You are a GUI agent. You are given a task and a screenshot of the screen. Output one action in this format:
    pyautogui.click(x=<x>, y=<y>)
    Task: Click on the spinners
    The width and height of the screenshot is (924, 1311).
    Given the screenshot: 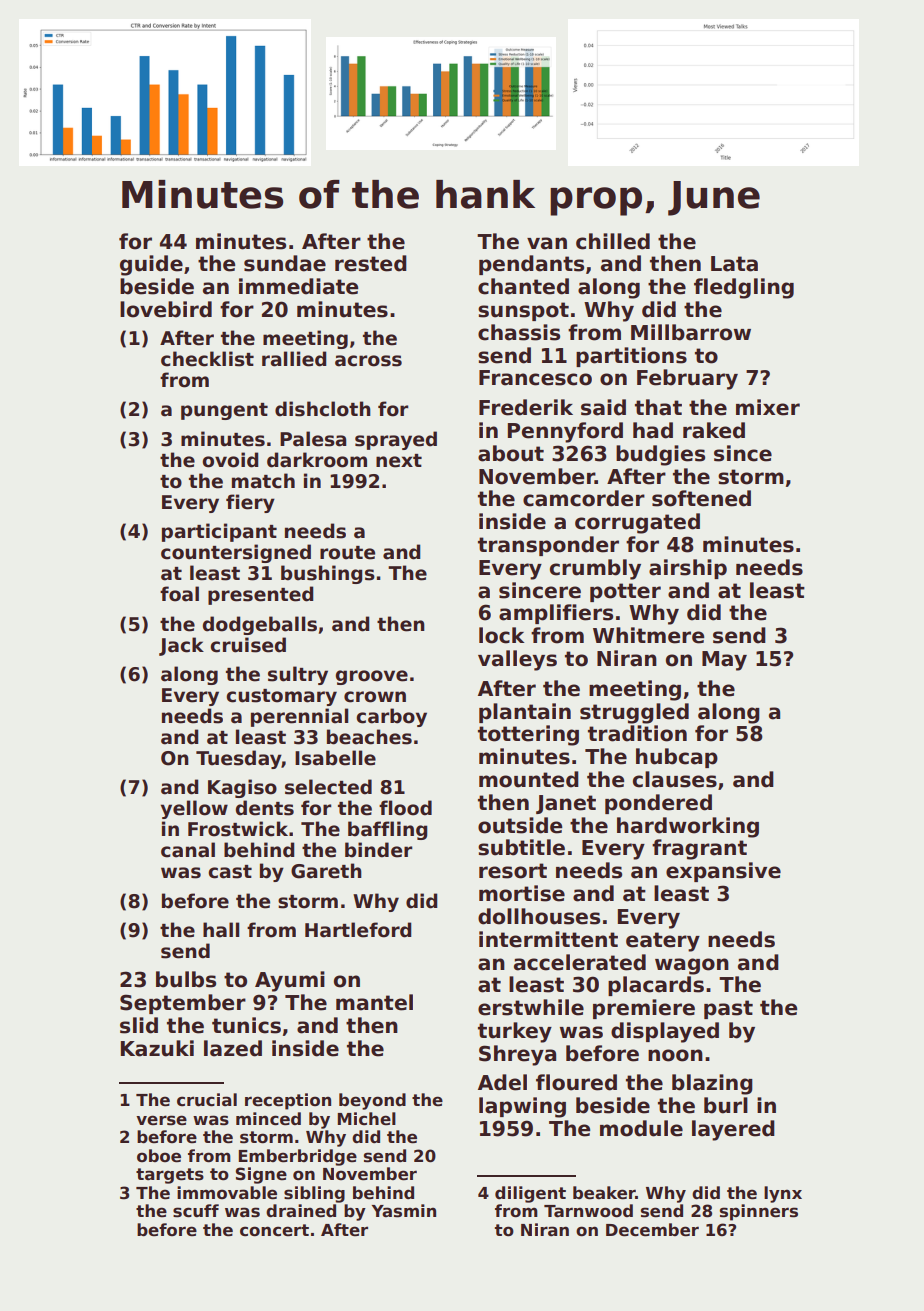 What is the action you would take?
    pyautogui.click(x=759, y=1212)
